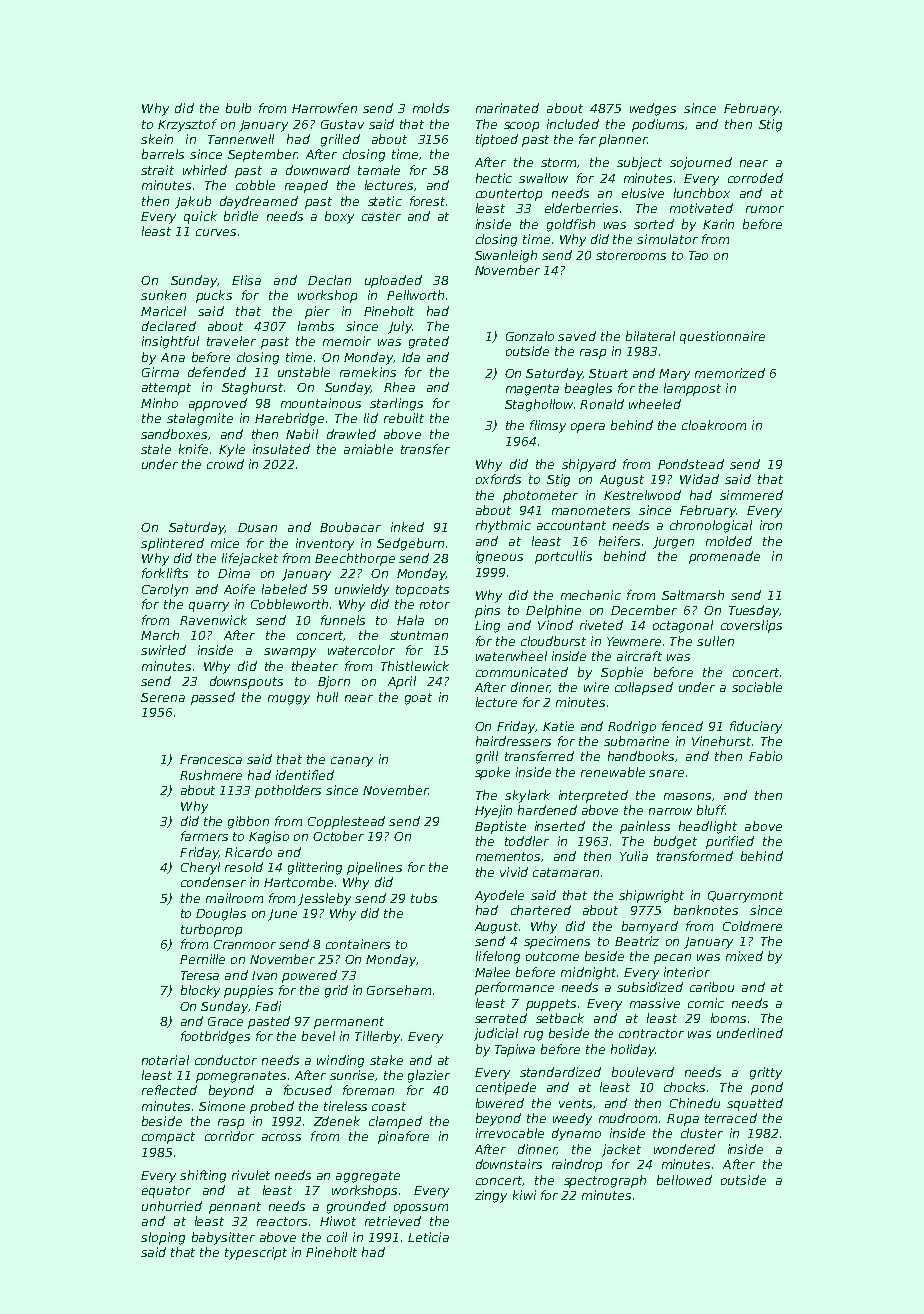 The width and height of the page is (924, 1314). I want to click on Rodrigo, so click(632, 727).
